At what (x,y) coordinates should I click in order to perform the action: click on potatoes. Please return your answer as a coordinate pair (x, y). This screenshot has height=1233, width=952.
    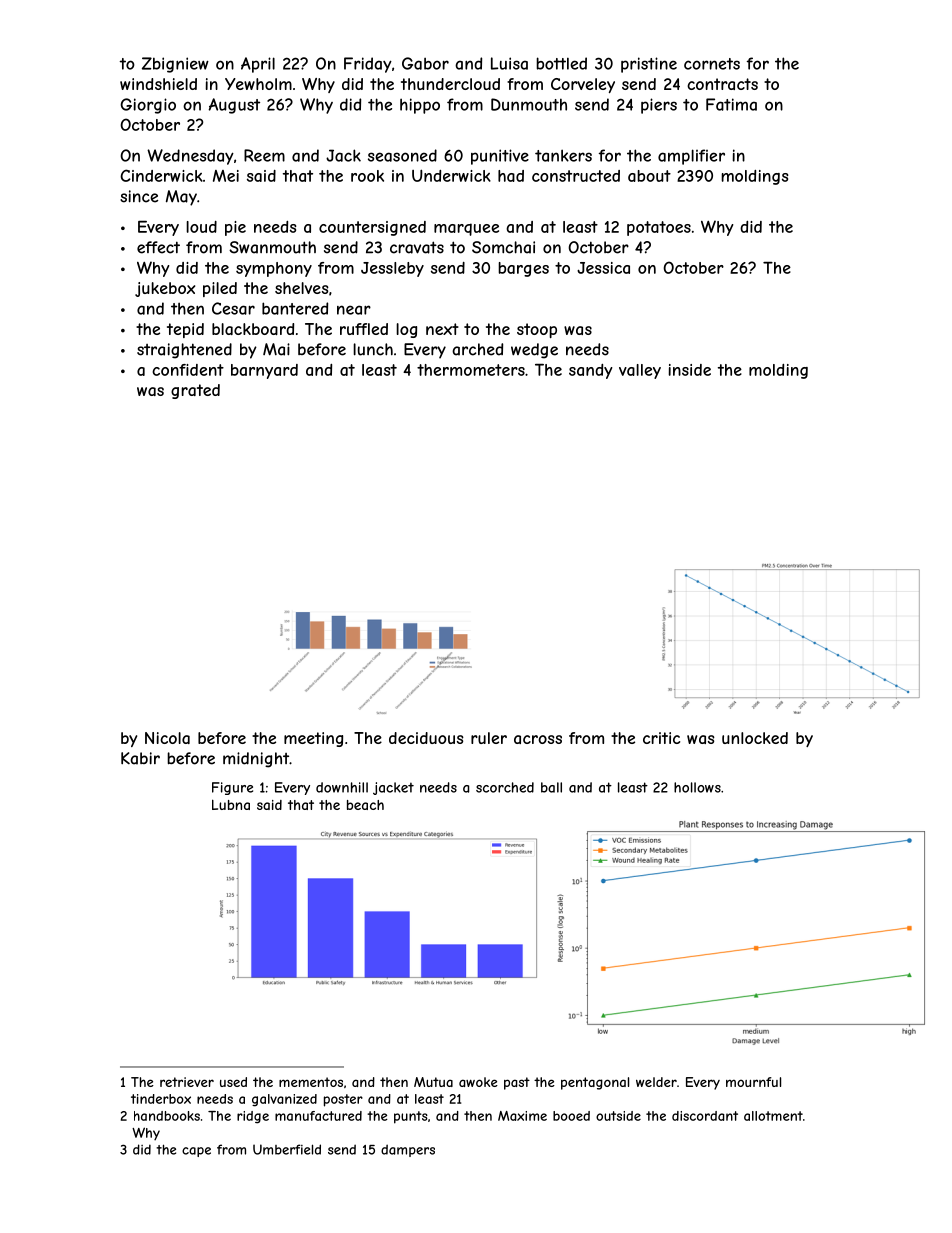
    Looking at the image, I should click on (659, 228).
